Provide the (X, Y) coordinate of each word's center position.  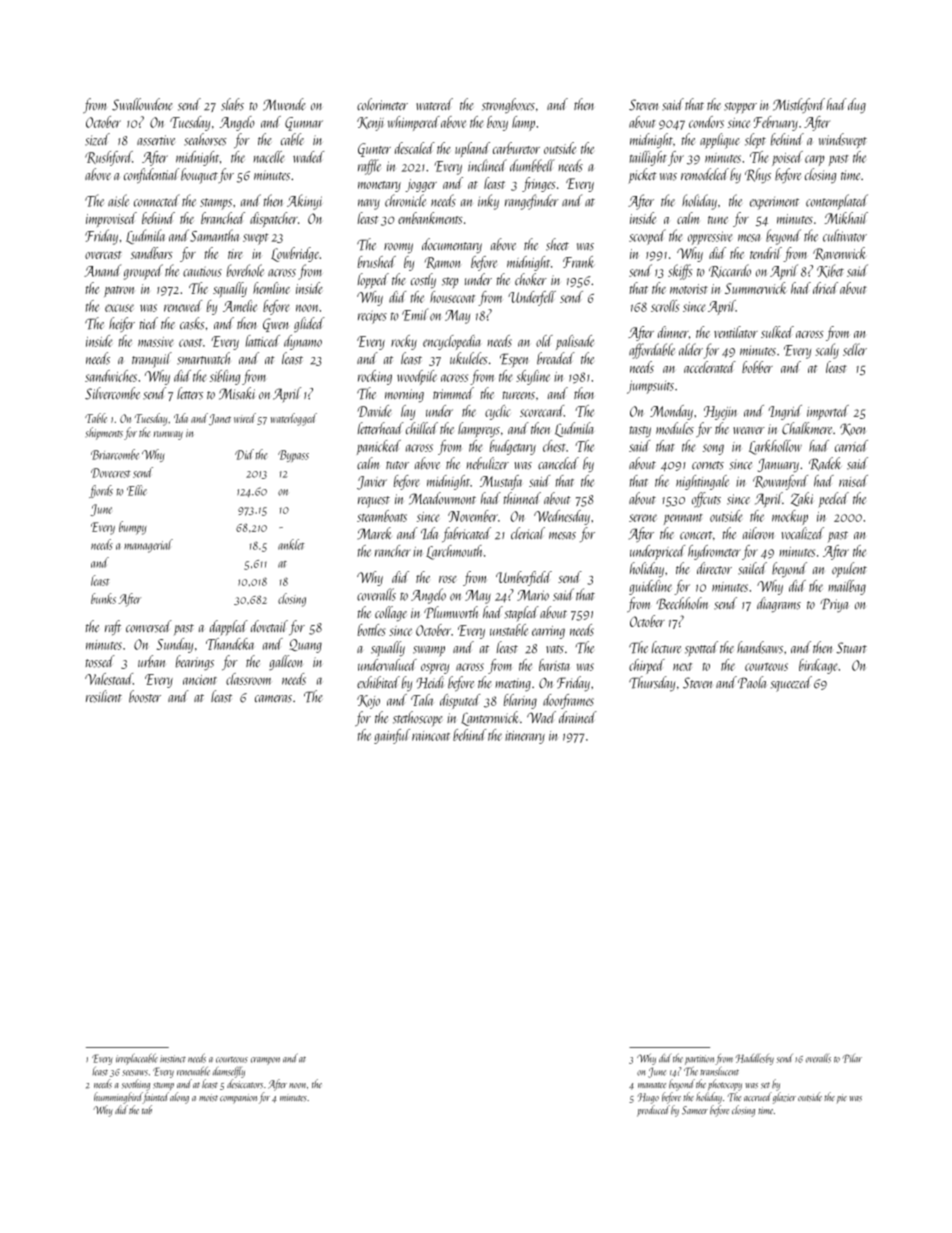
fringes (539, 184)
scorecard (542, 411)
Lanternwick (490, 718)
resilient (104, 696)
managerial (148, 546)
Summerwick (756, 288)
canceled (558, 463)
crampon (265, 1061)
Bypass (293, 456)
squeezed (791, 684)
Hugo (648, 1098)
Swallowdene (142, 104)
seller (855, 349)
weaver (749, 430)
